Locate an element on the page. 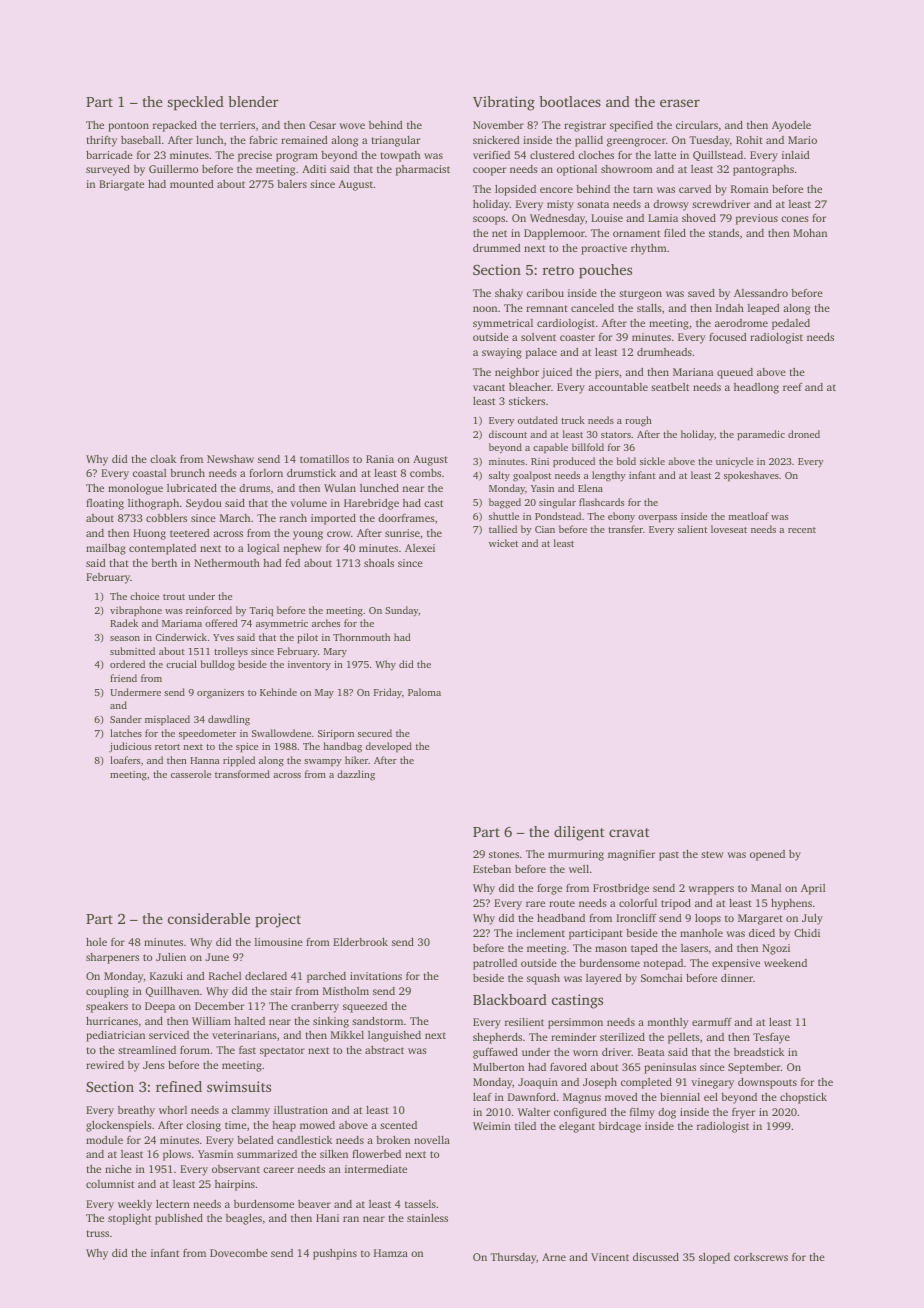 The width and height of the document is (924, 1308). Paloma is located at coordinates (424, 692).
